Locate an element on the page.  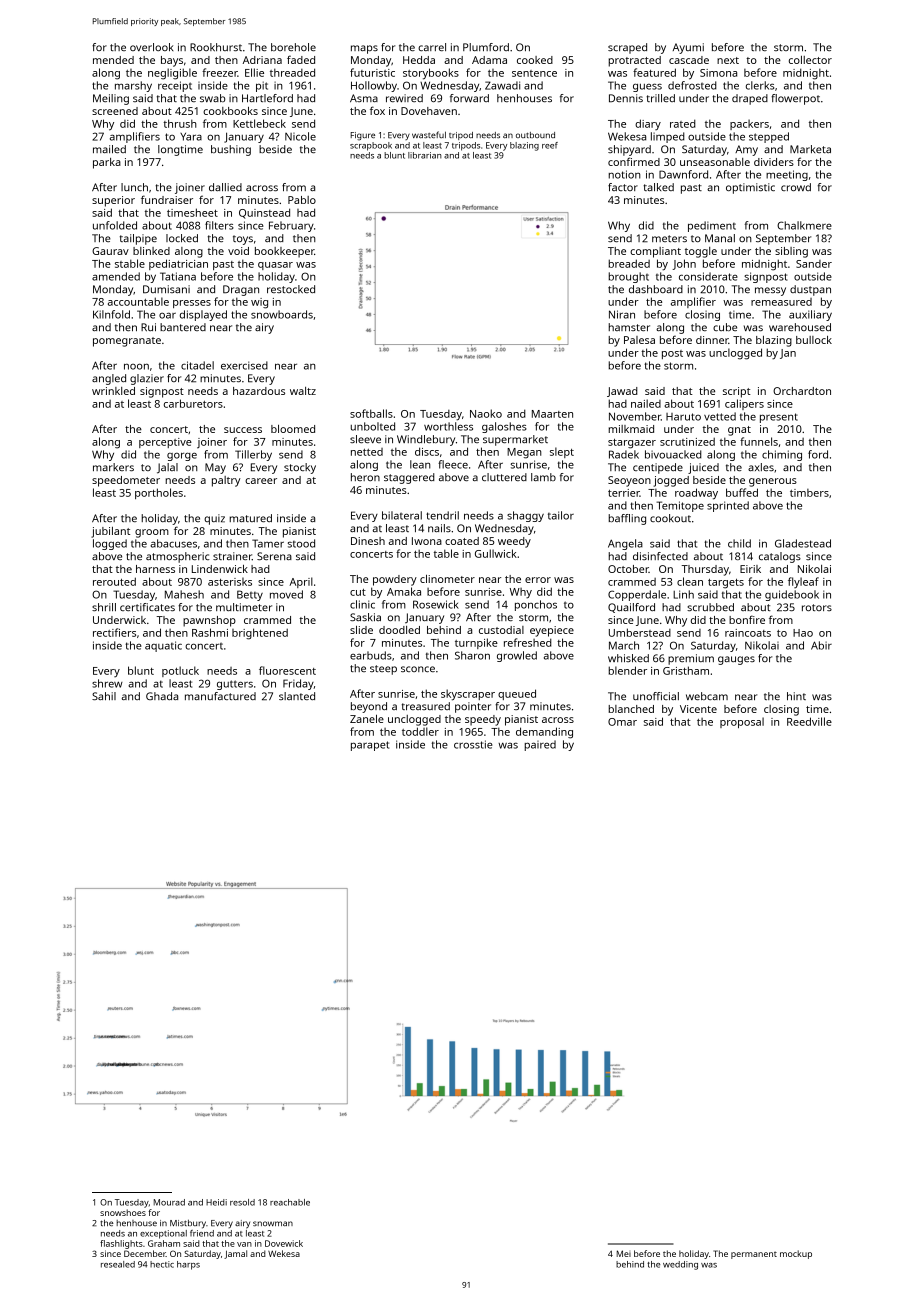
Amaka is located at coordinates (404, 591).
